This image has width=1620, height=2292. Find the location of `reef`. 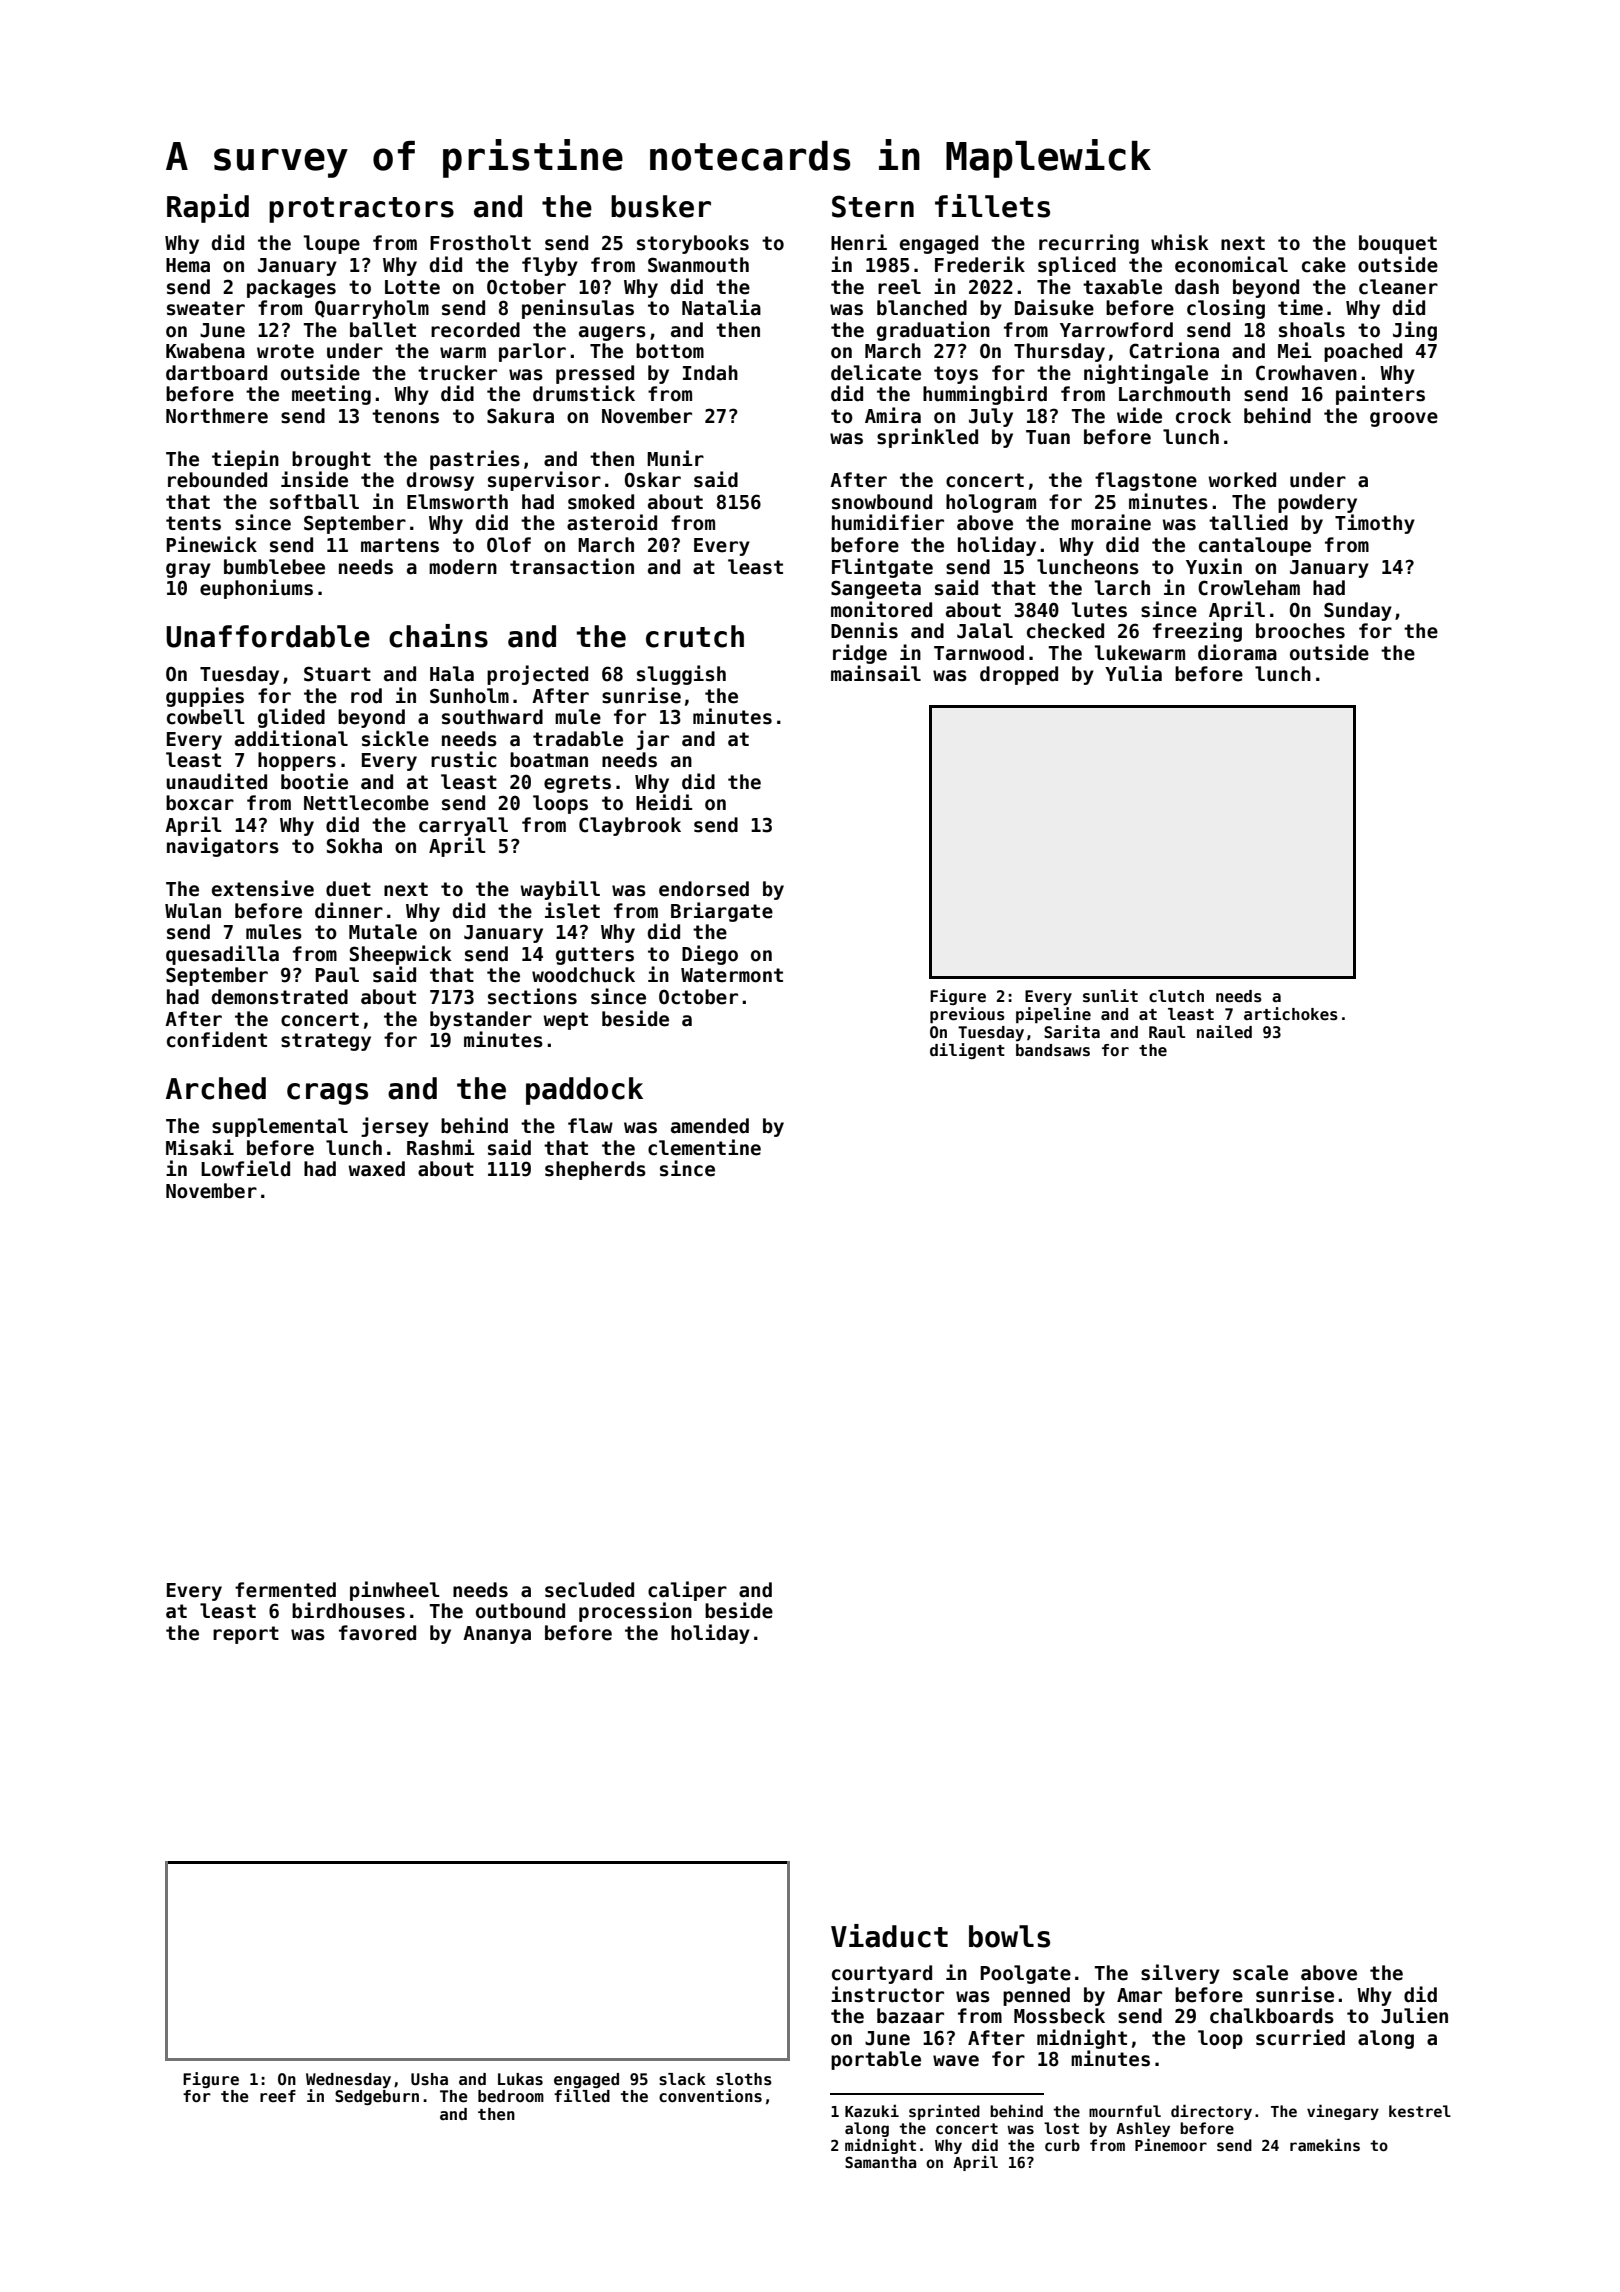

reef is located at coordinates (278, 2096).
